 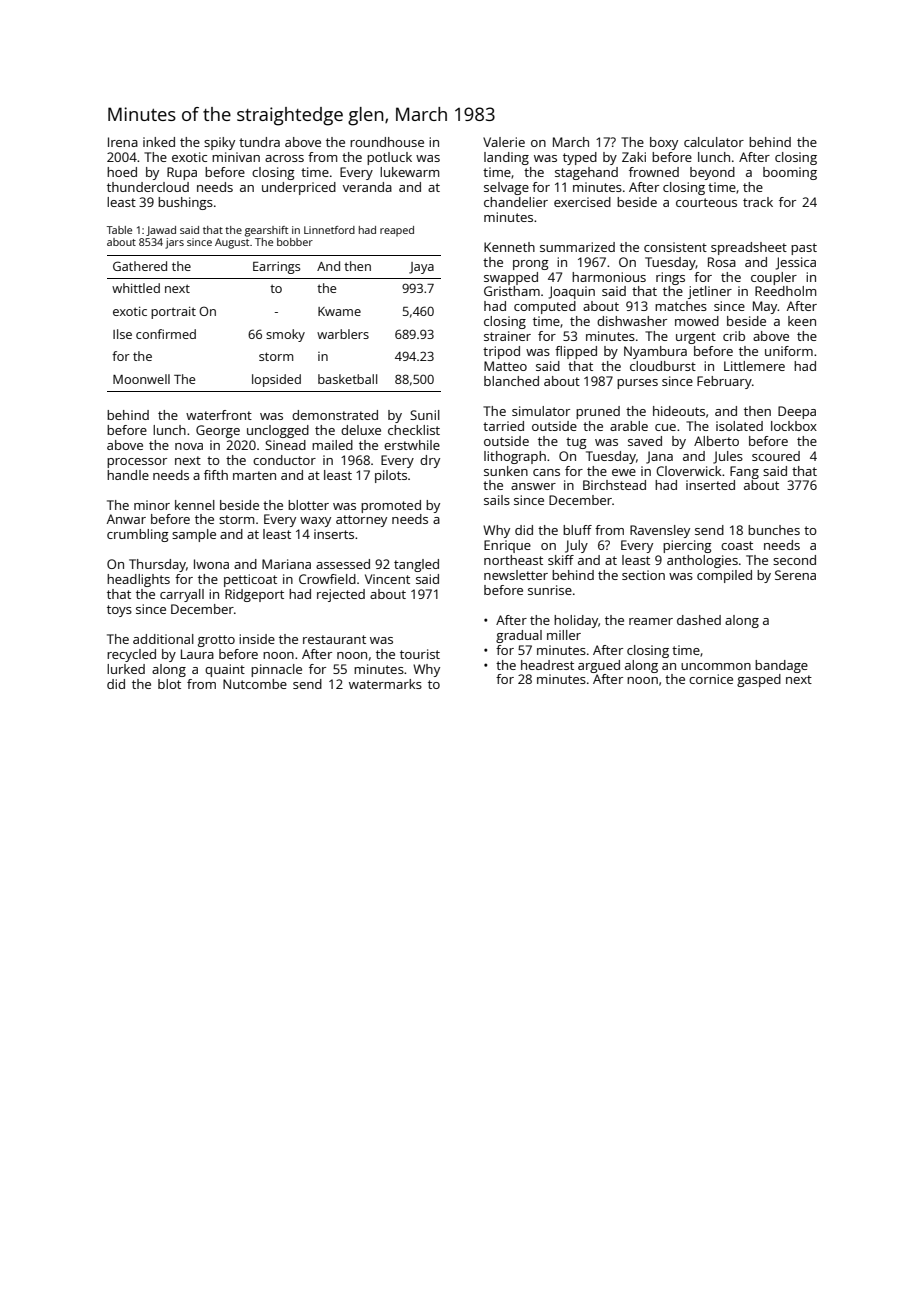 I want to click on inside, so click(x=257, y=639).
